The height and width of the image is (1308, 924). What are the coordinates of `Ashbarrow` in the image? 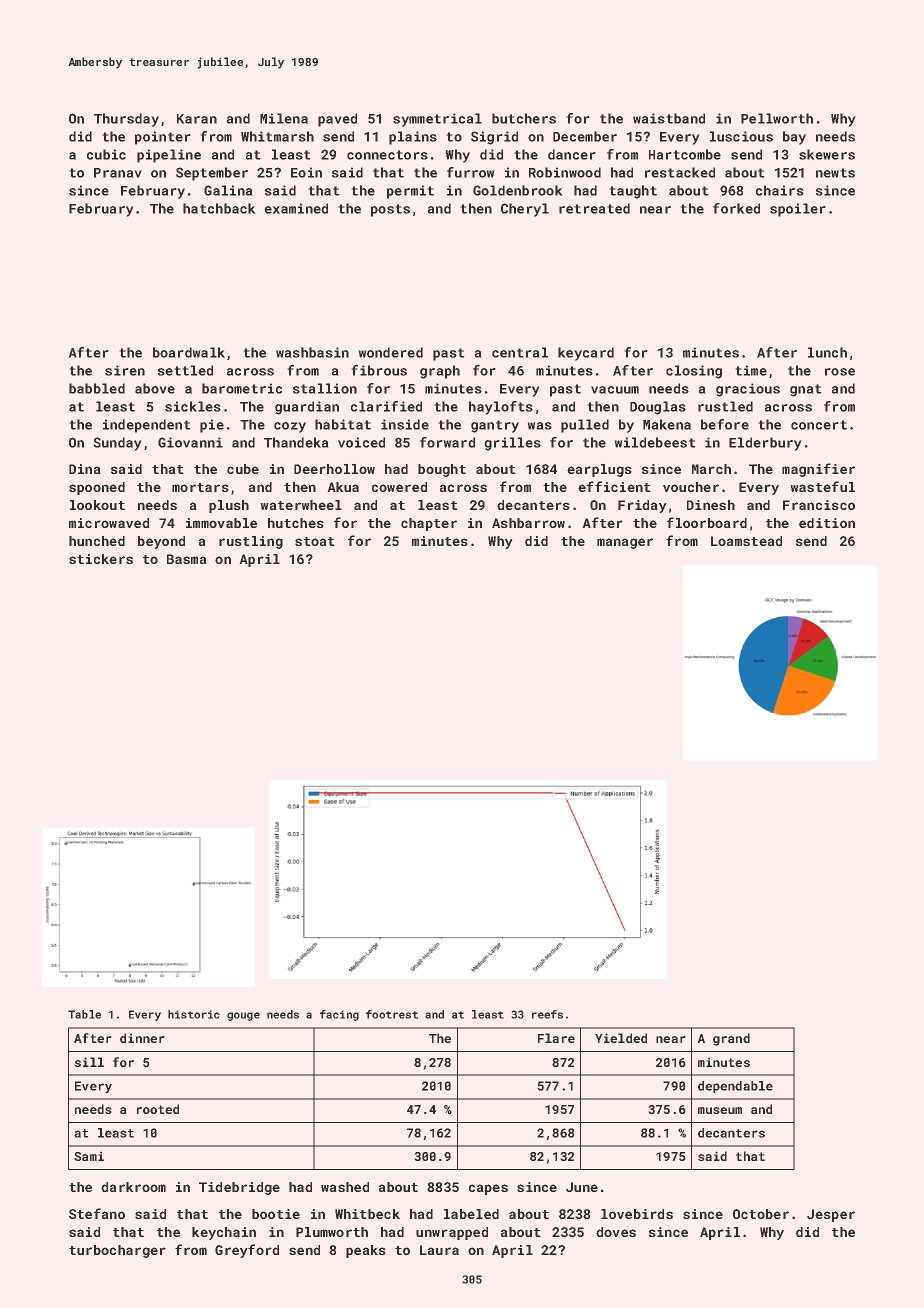 It's located at (528, 523).
